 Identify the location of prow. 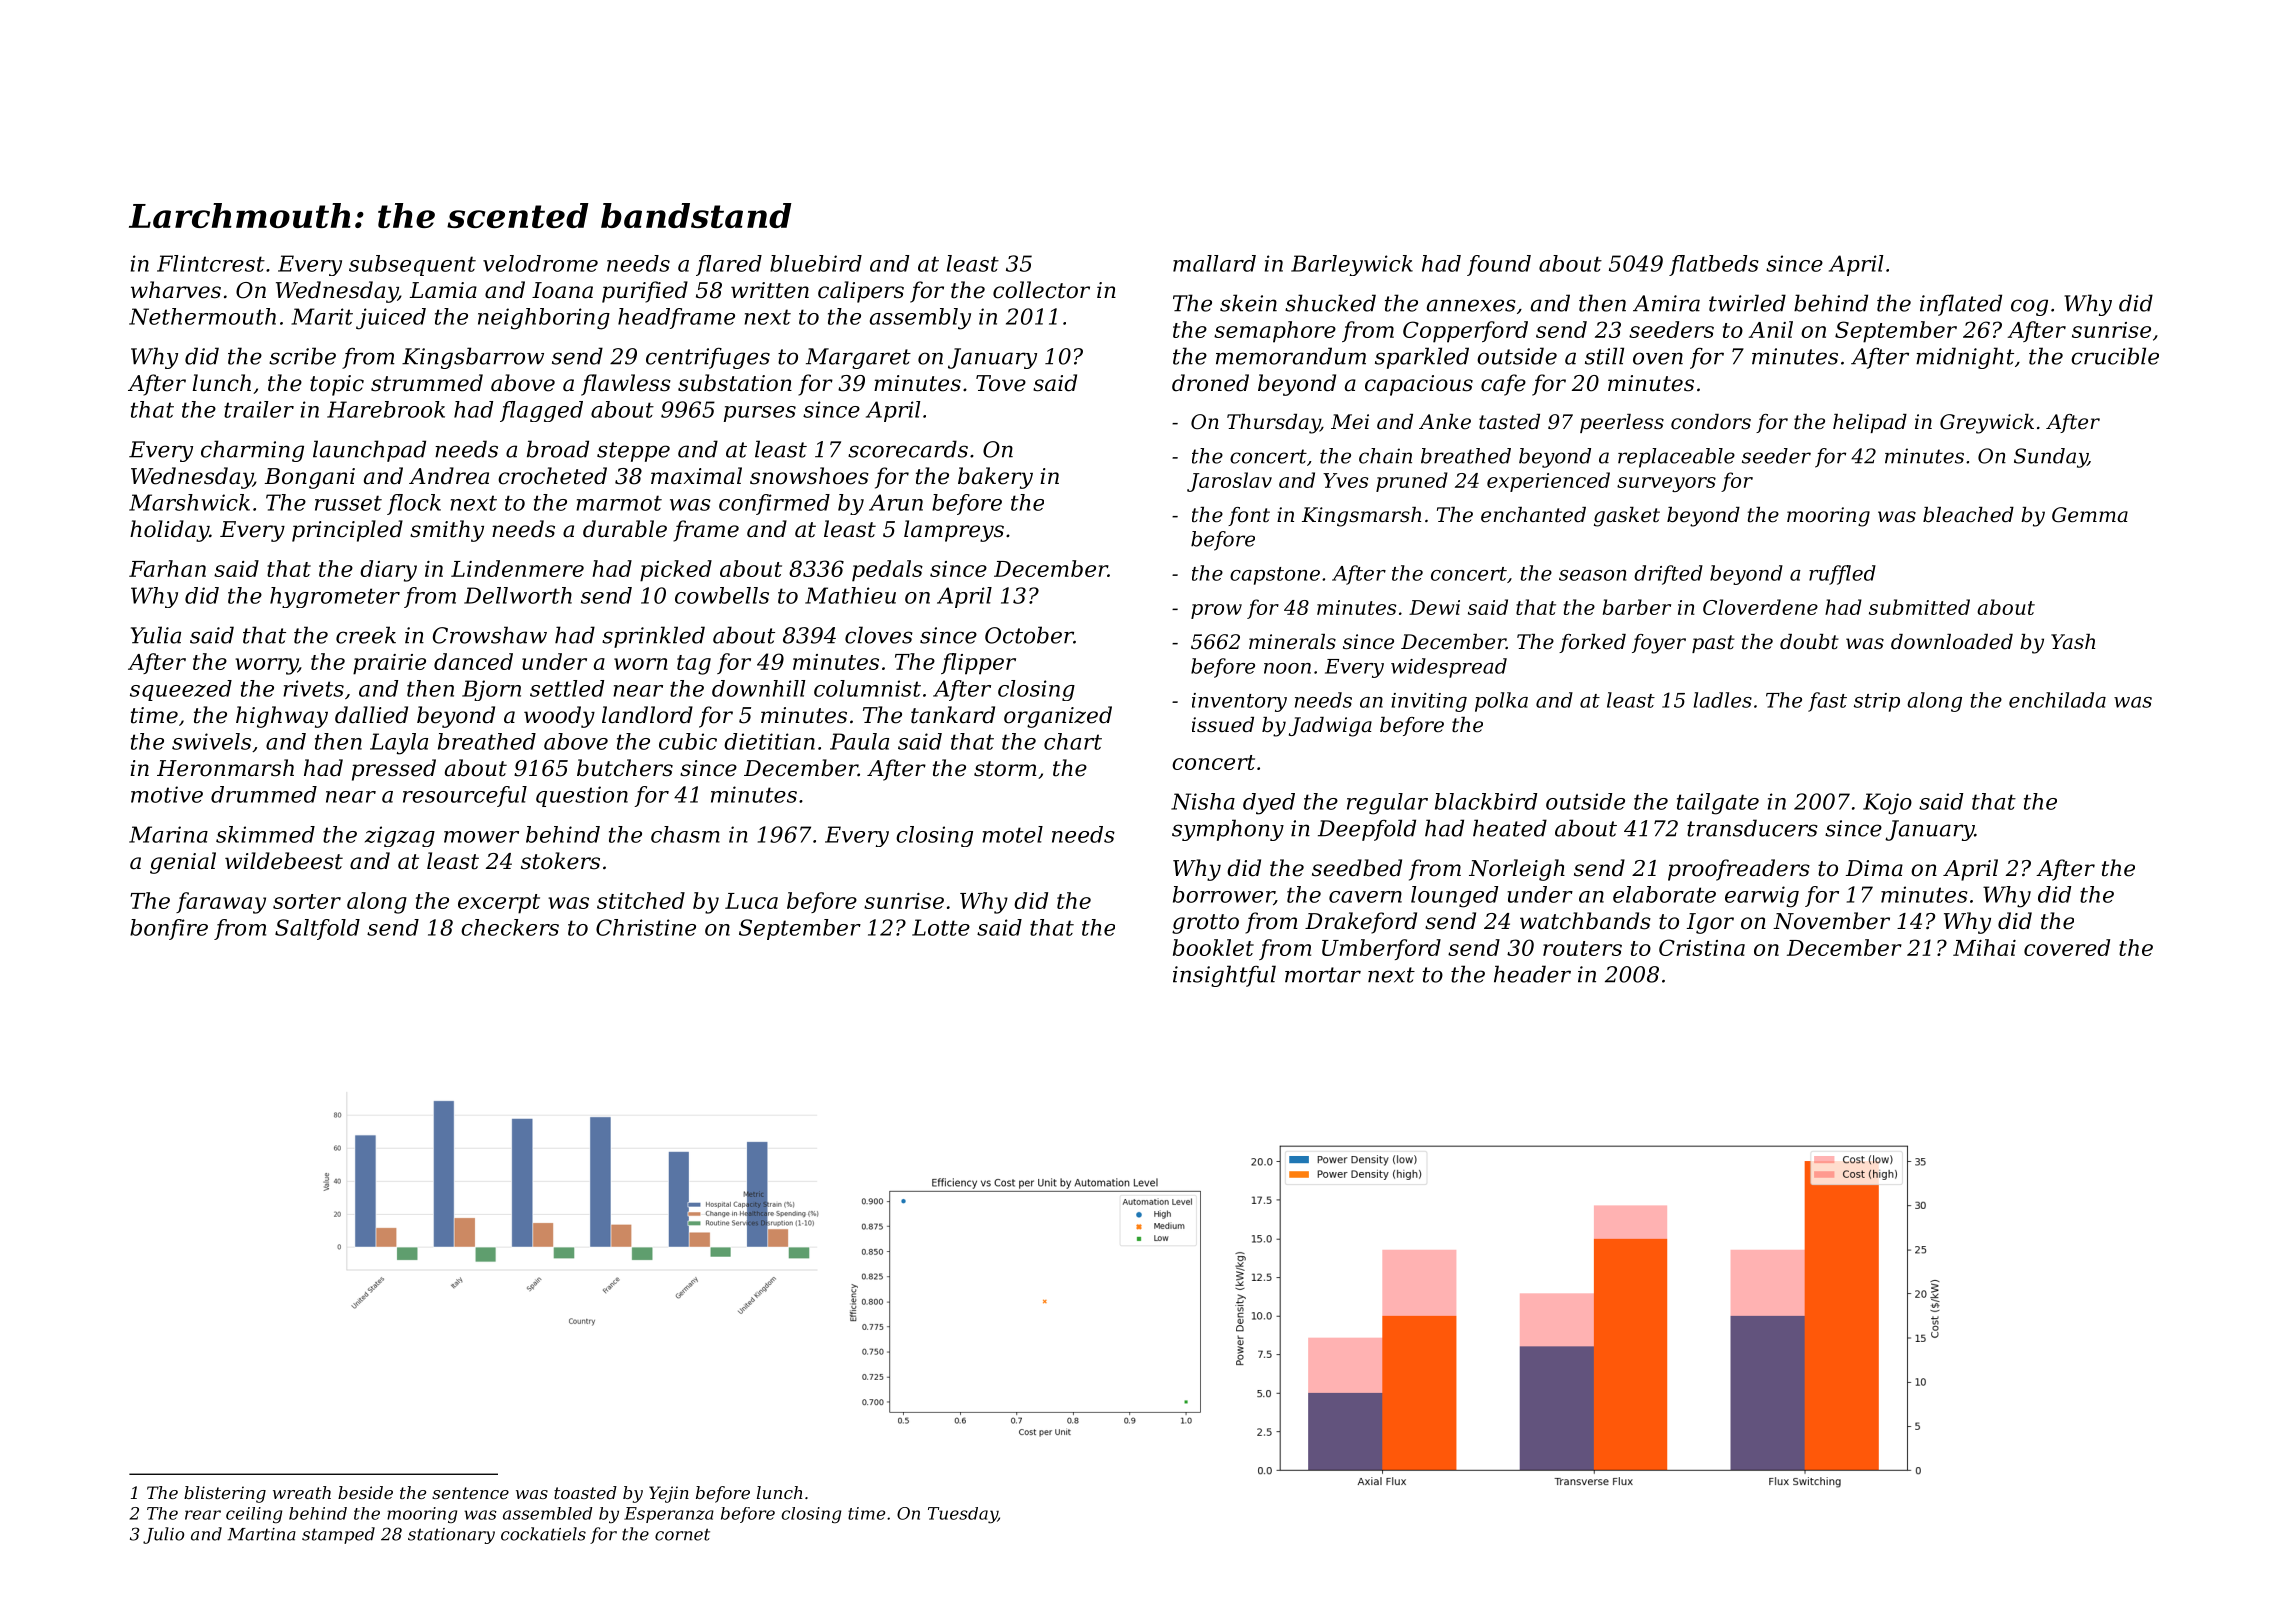
(1216, 611).
